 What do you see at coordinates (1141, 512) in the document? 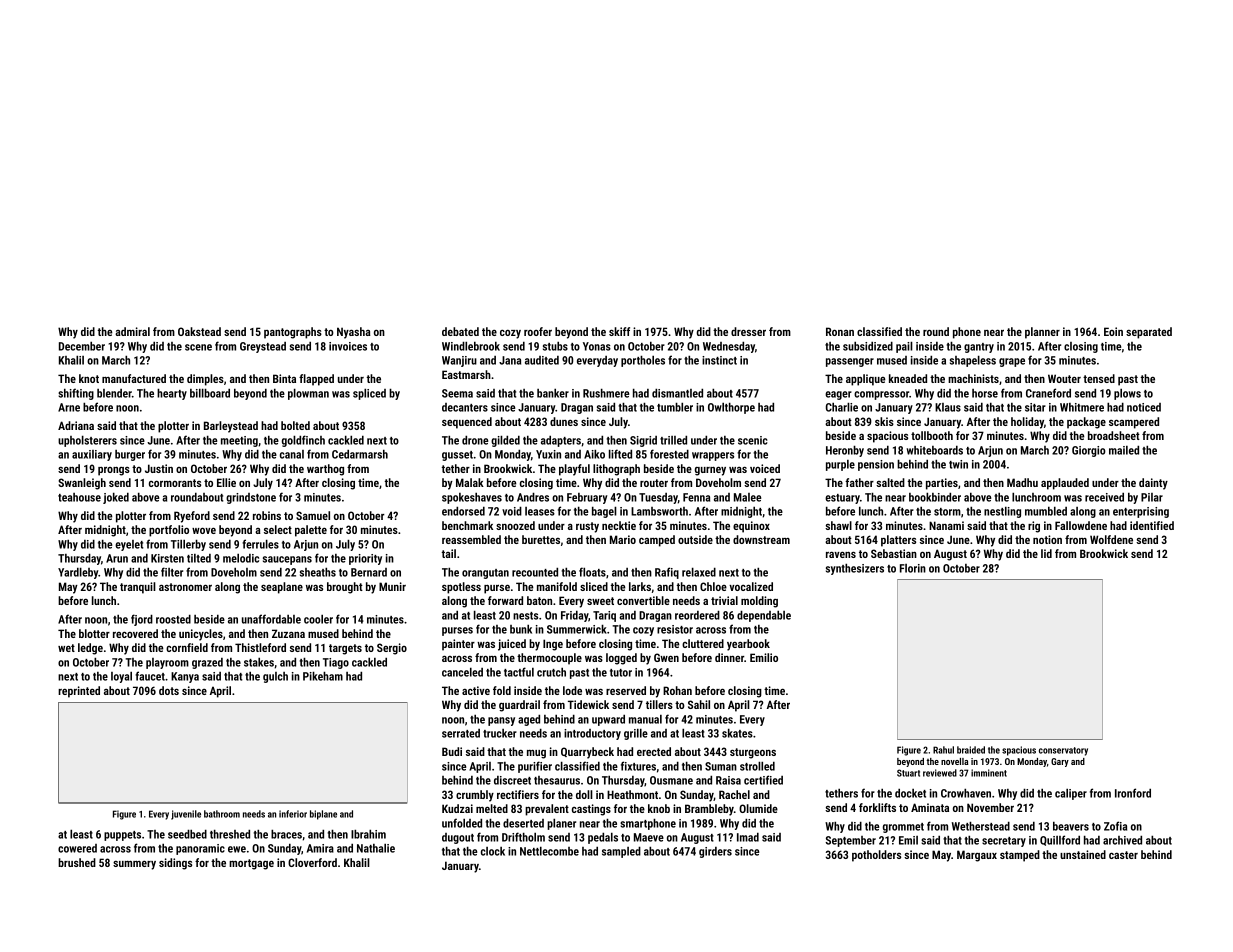
I see `enterprising` at bounding box center [1141, 512].
